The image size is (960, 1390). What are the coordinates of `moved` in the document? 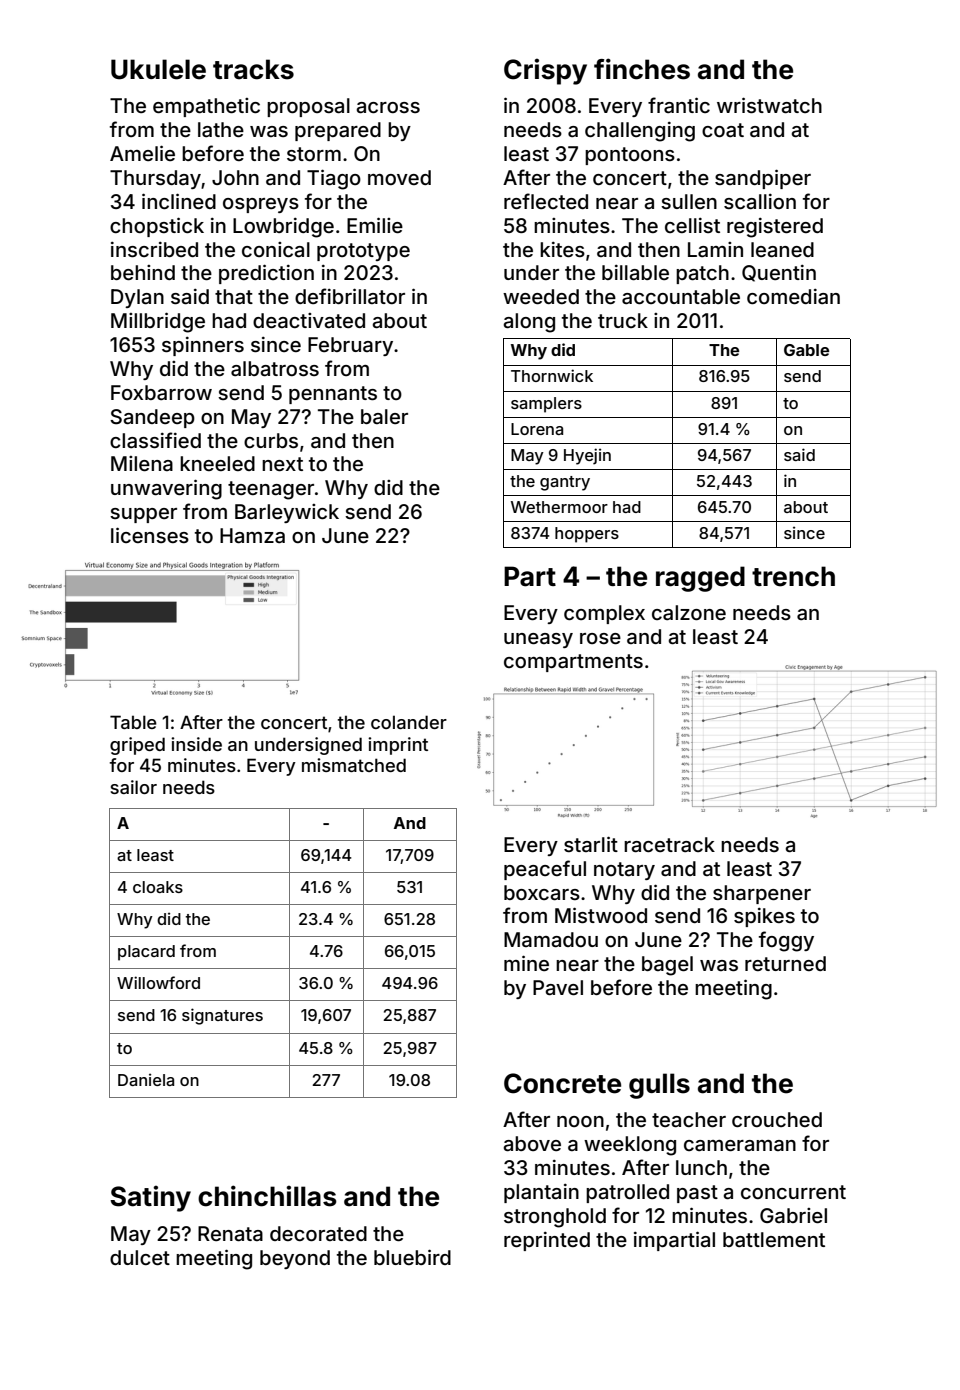 It's located at (399, 177).
